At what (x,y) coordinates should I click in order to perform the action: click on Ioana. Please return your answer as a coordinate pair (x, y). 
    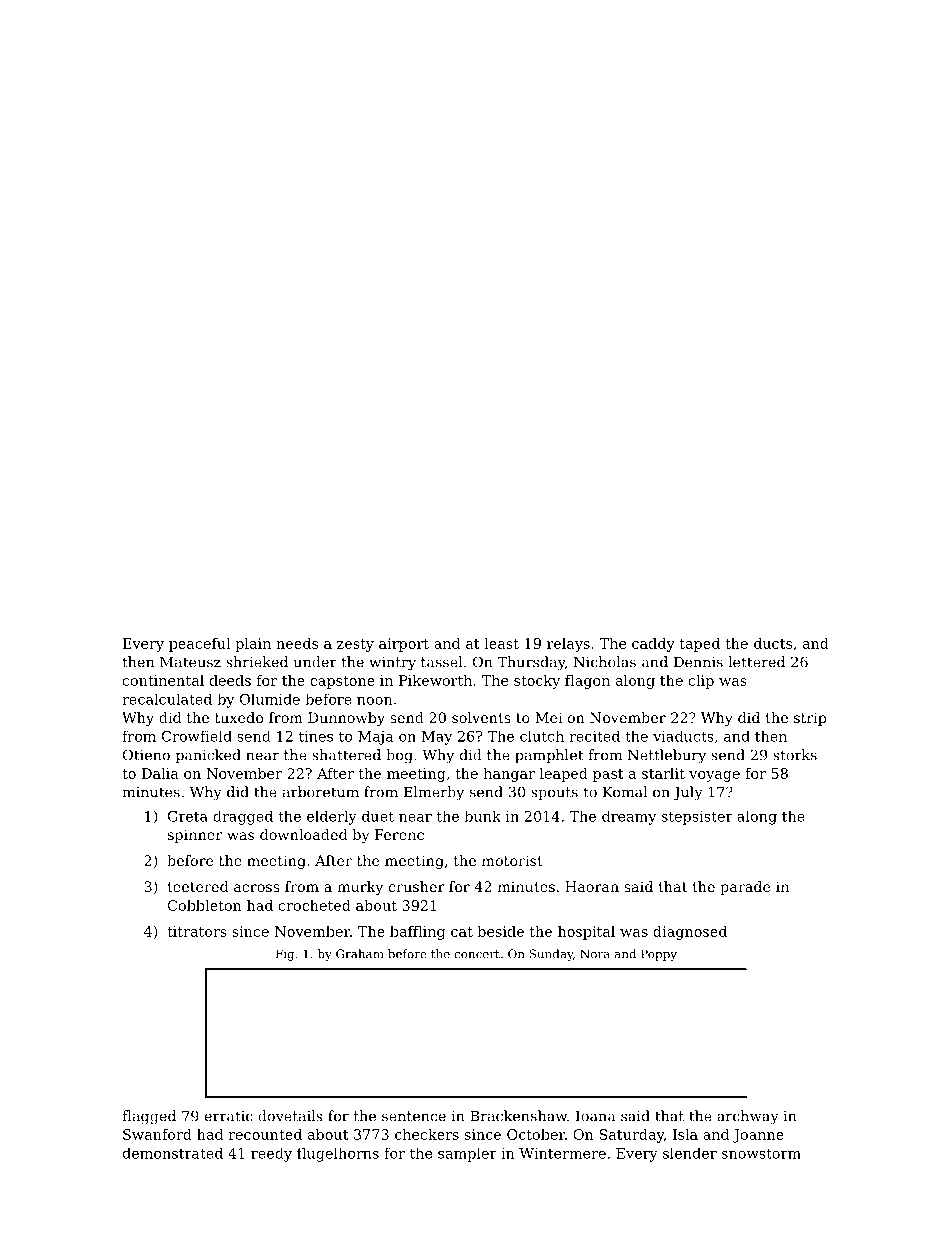
    Looking at the image, I should click on (595, 1116).
